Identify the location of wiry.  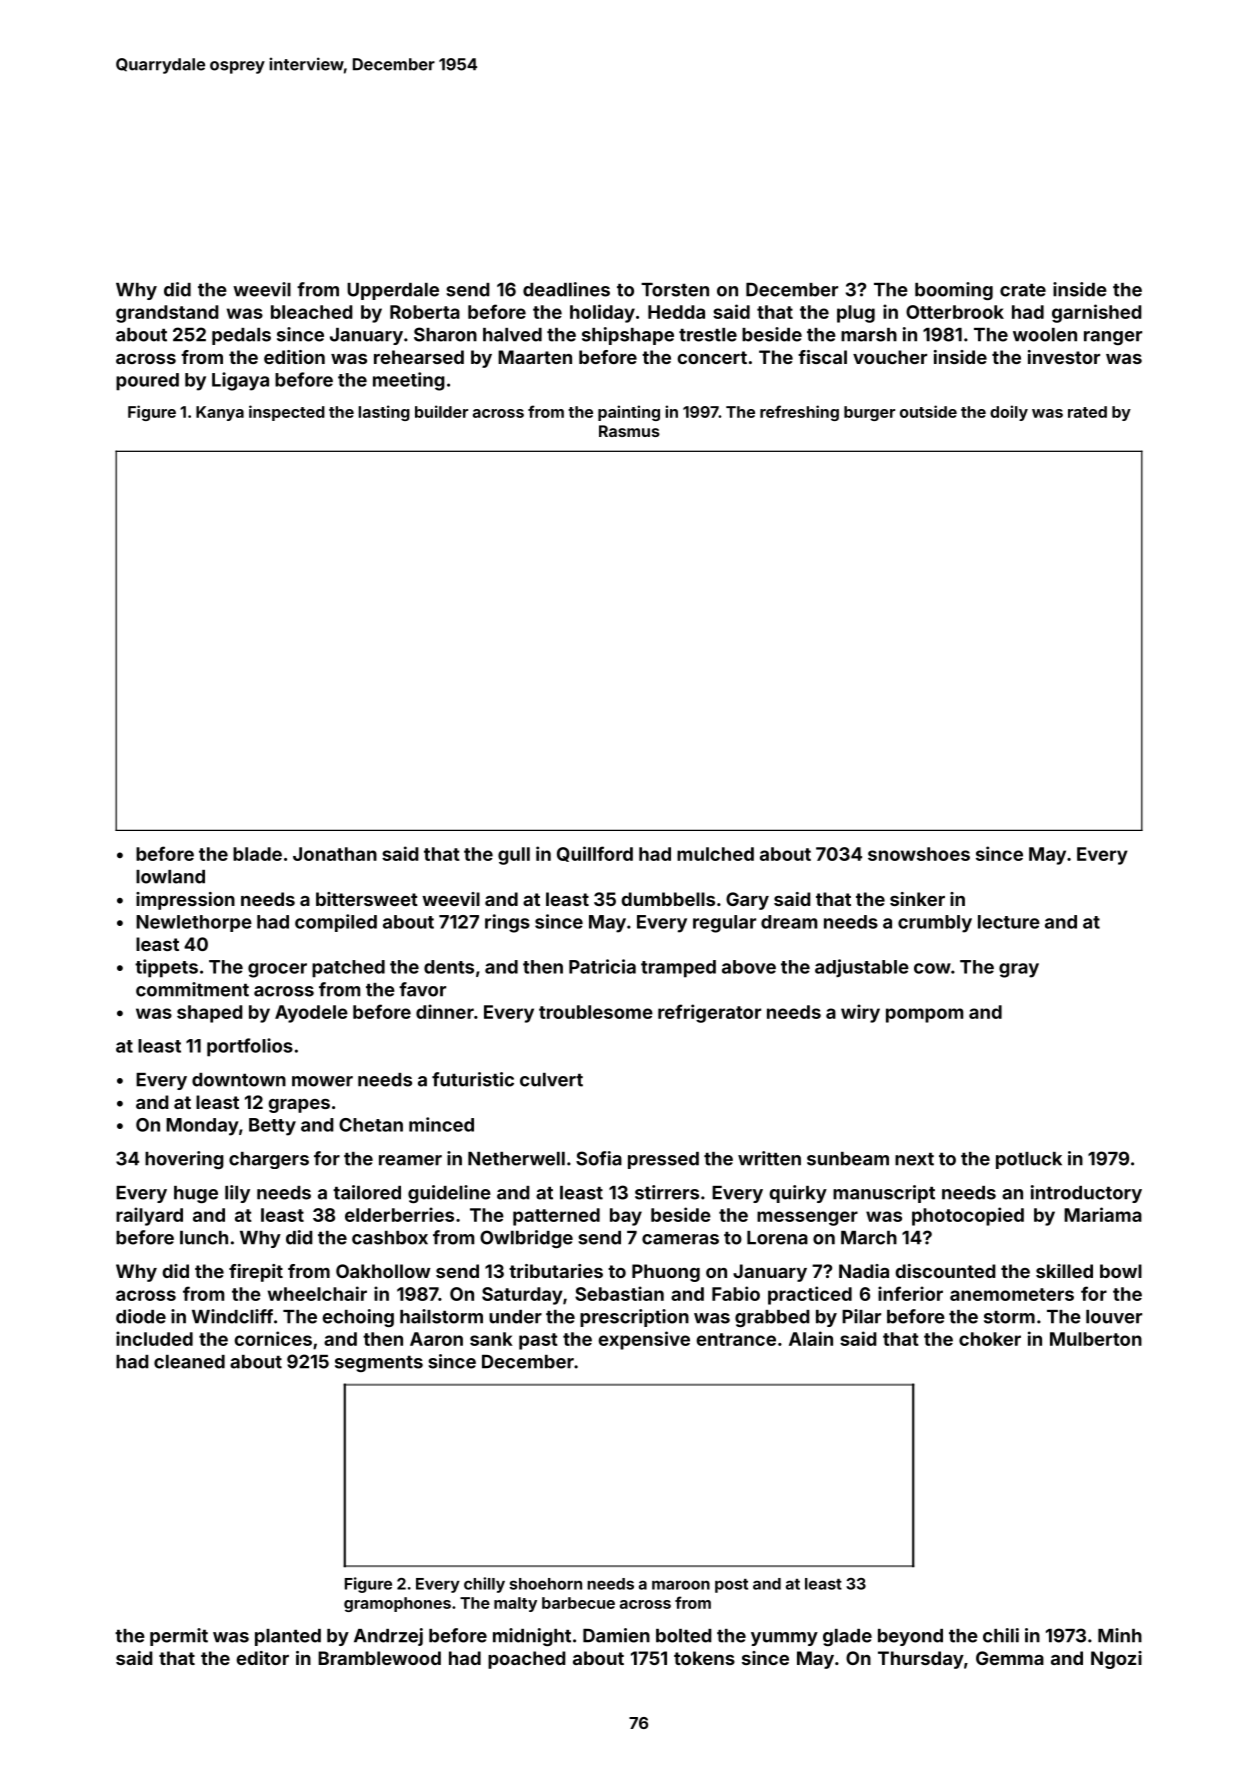
(860, 1013).
